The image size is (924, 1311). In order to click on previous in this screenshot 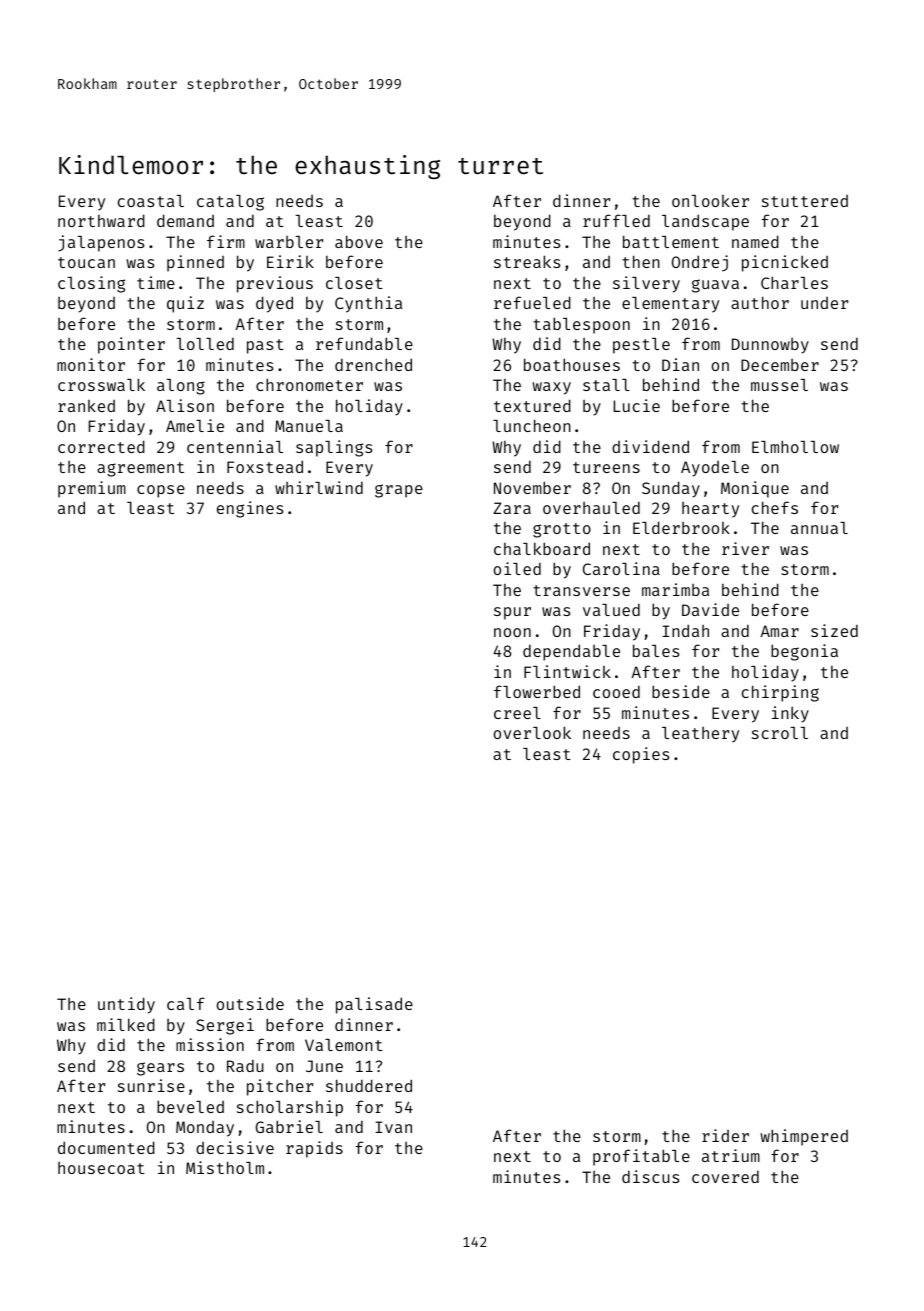, I will do `click(275, 284)`.
